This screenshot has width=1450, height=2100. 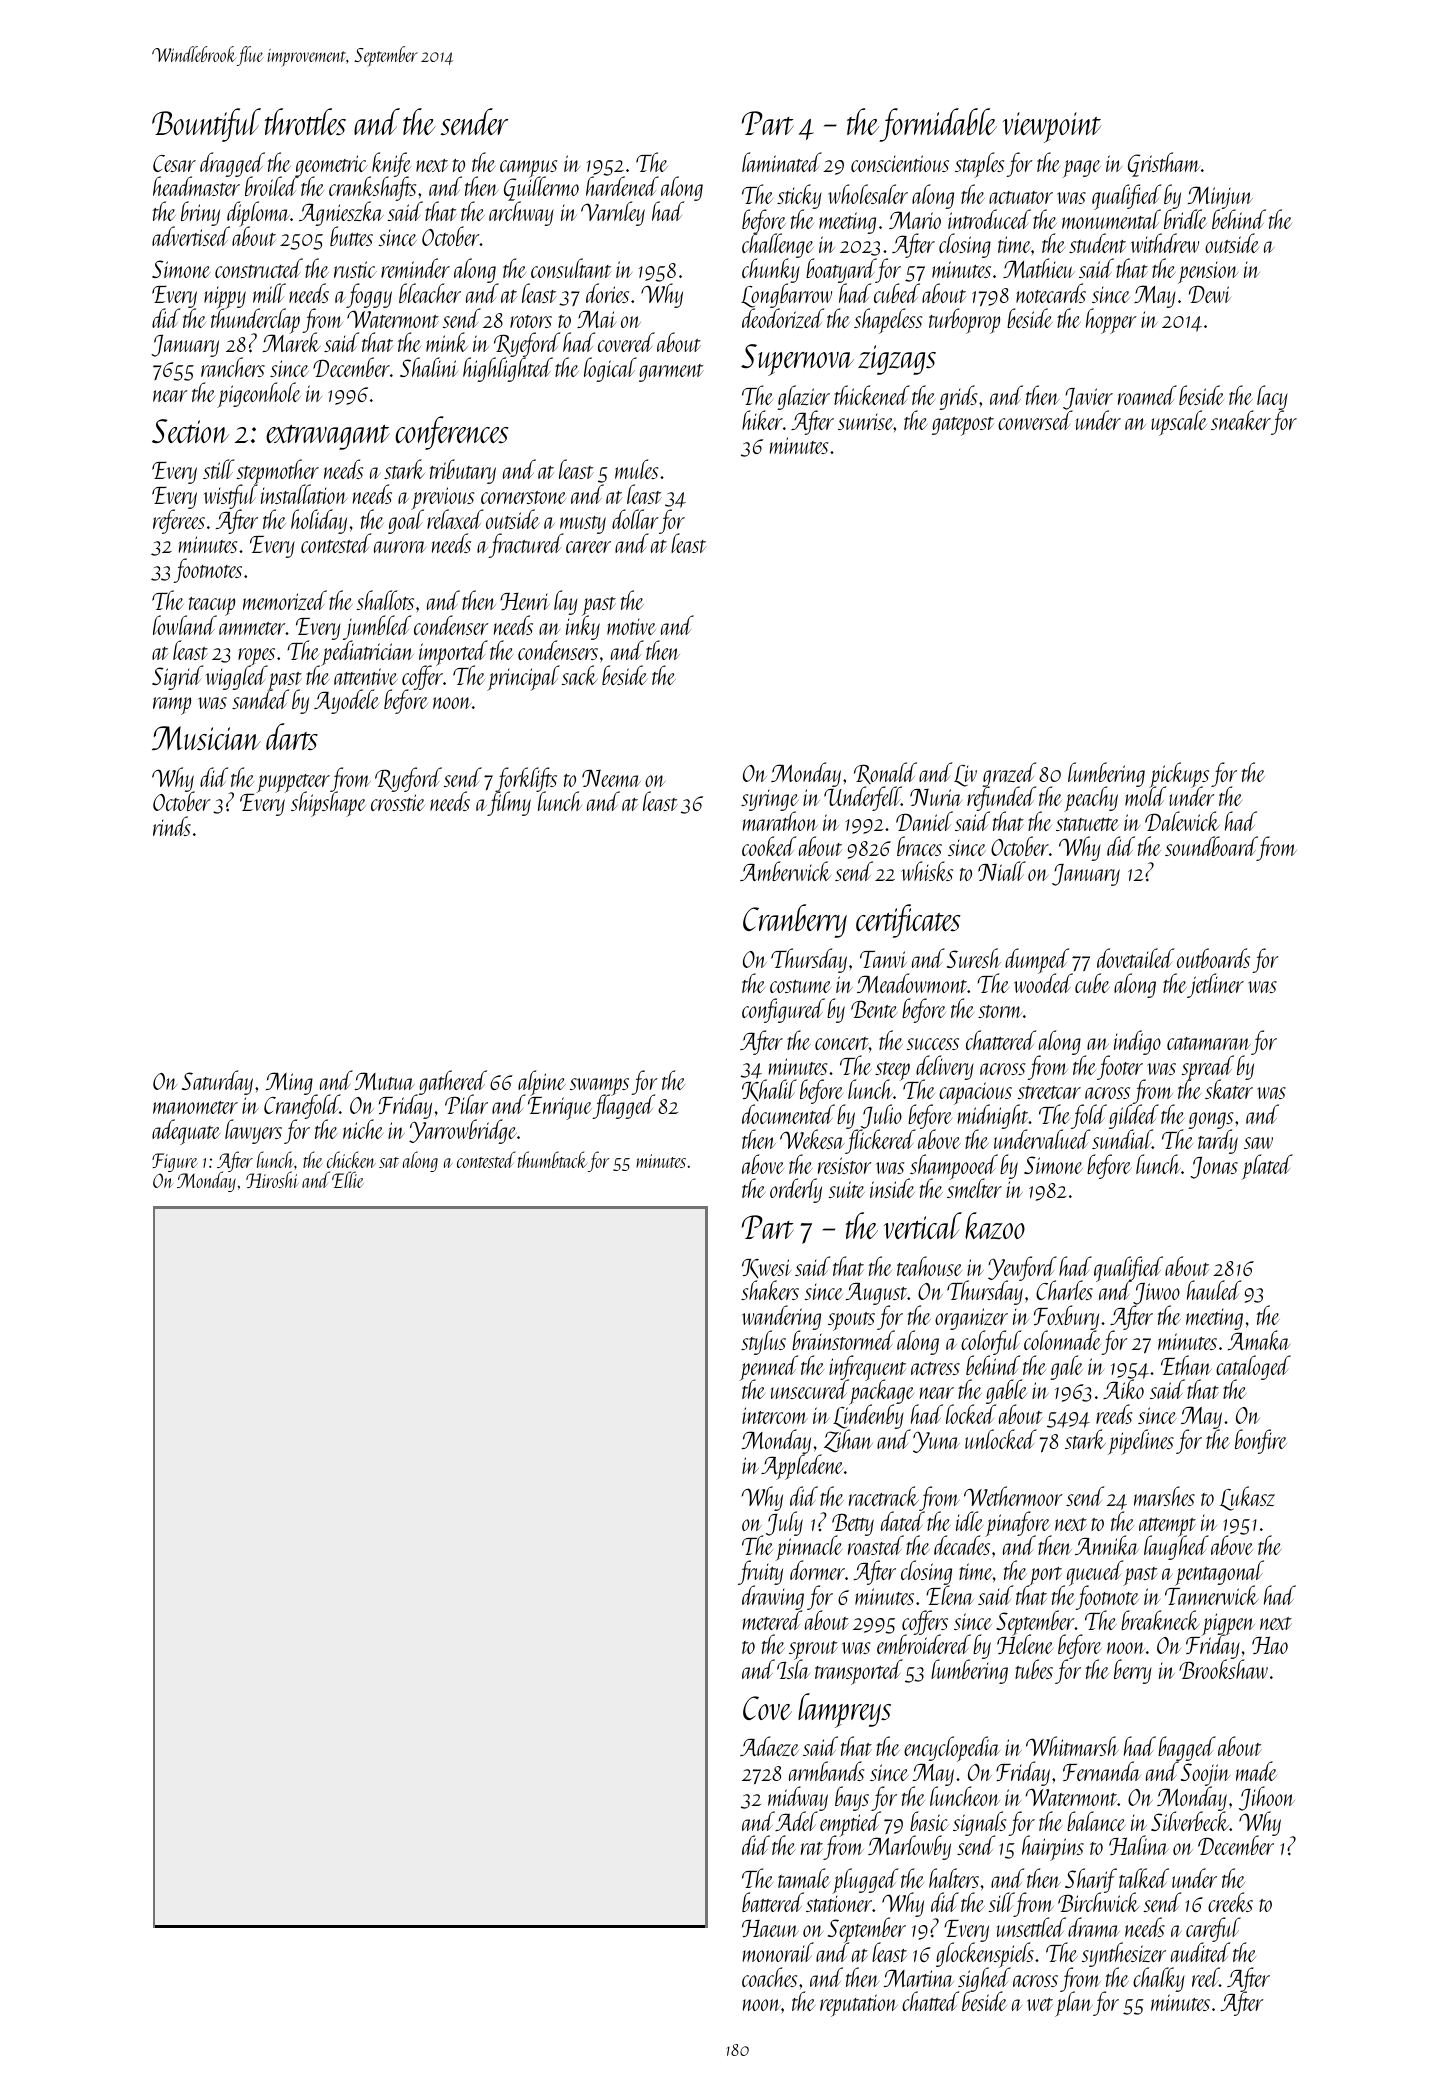 What do you see at coordinates (919, 846) in the screenshot?
I see `braces` at bounding box center [919, 846].
